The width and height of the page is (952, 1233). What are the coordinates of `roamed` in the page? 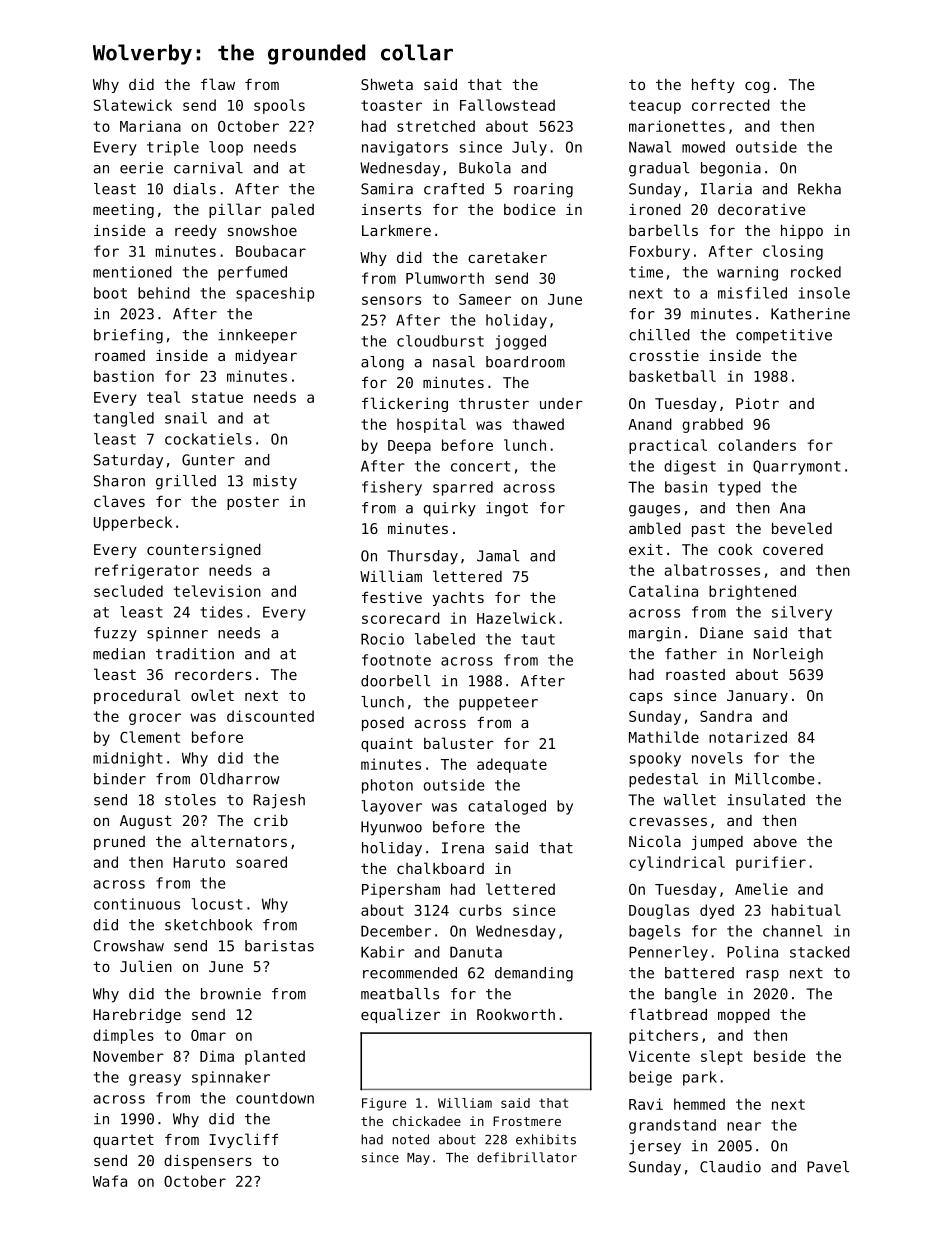 It's located at (120, 355).
